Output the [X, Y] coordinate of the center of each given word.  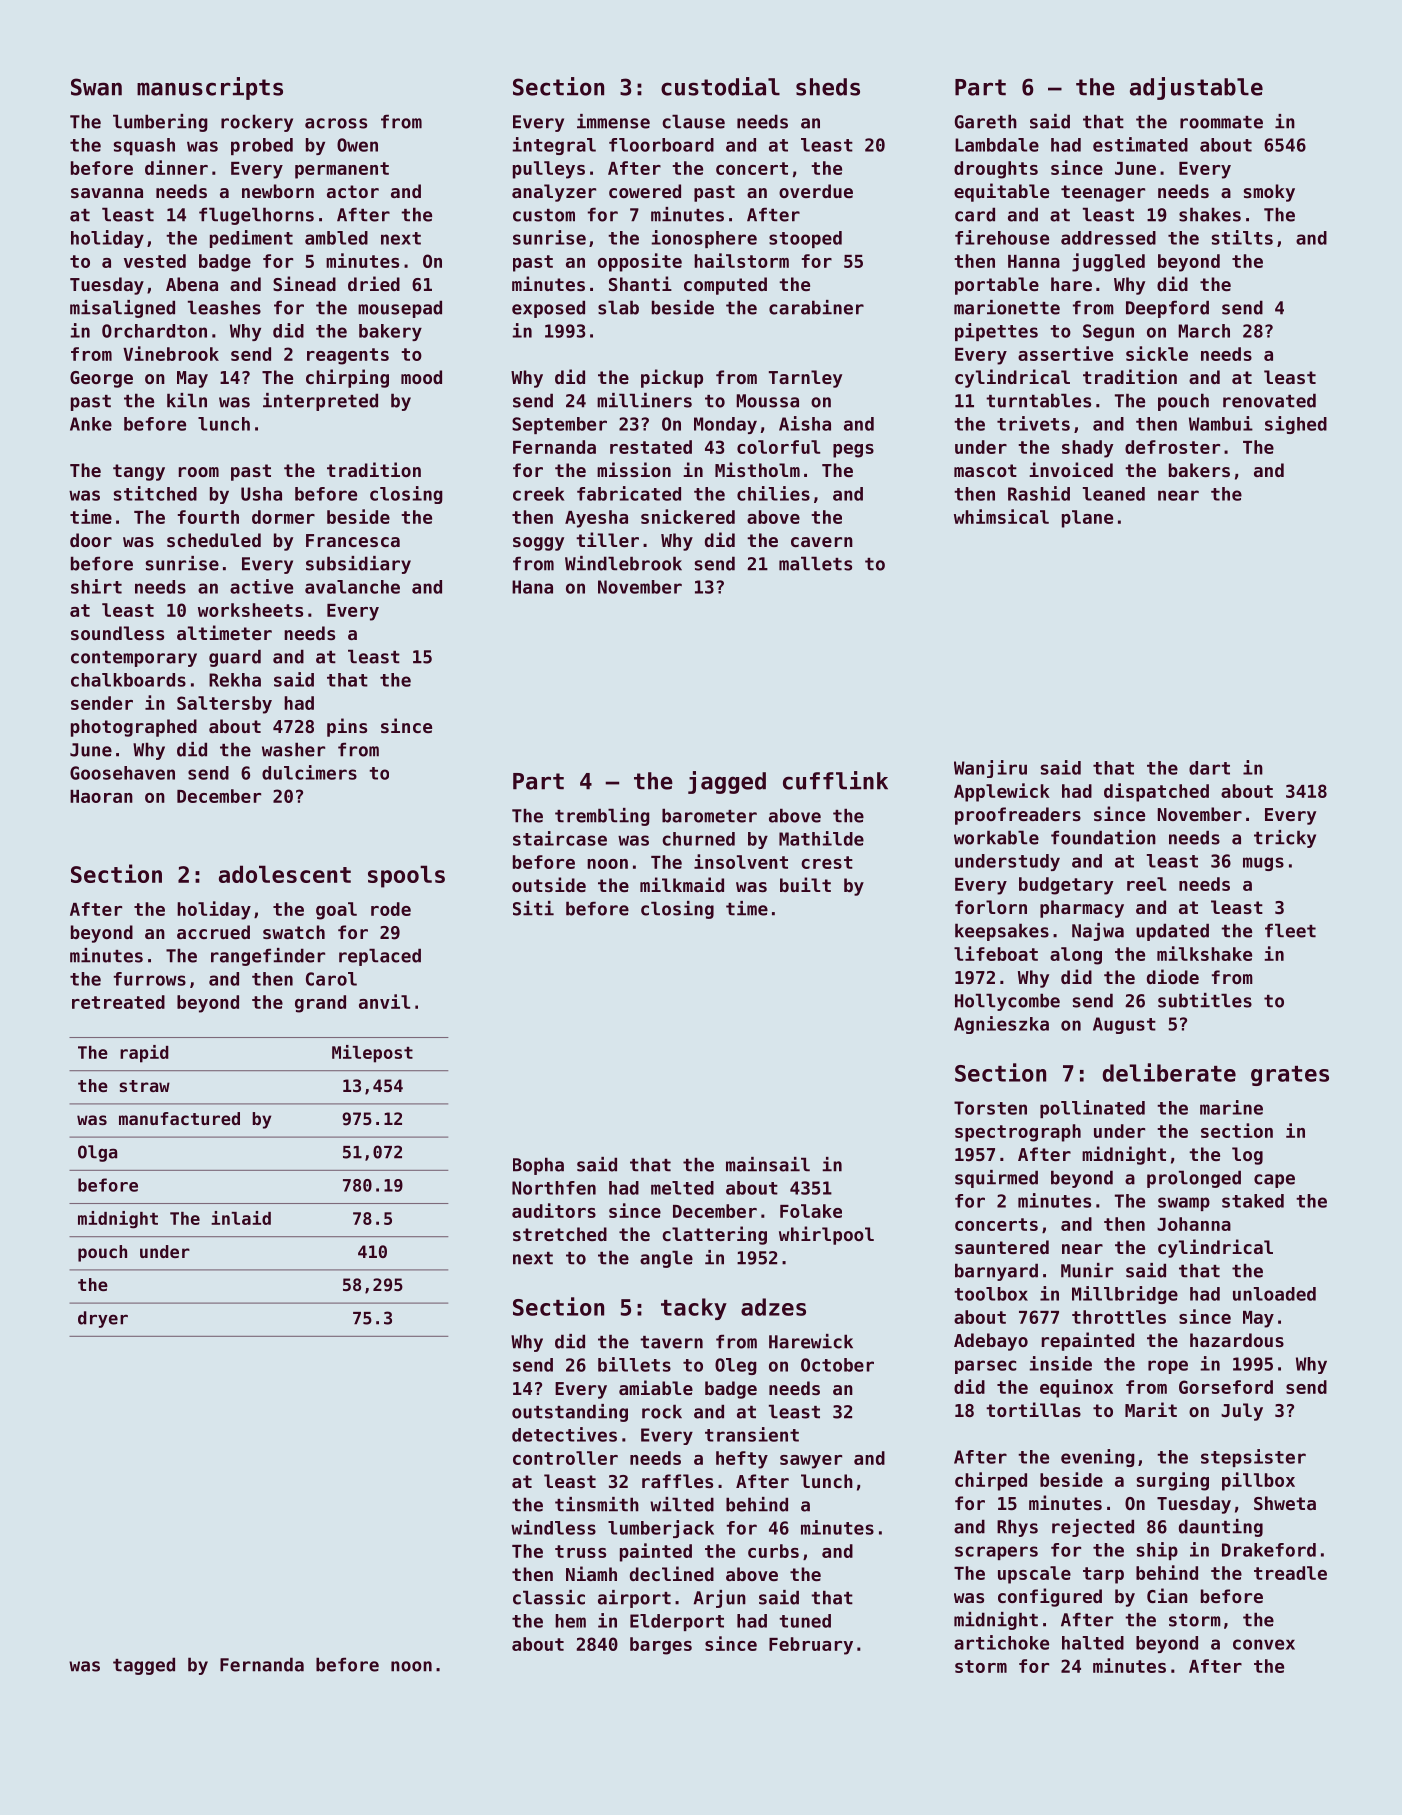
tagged [144, 1666]
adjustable [1196, 88]
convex [1264, 1644]
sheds [828, 87]
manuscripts [210, 88]
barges [661, 1646]
